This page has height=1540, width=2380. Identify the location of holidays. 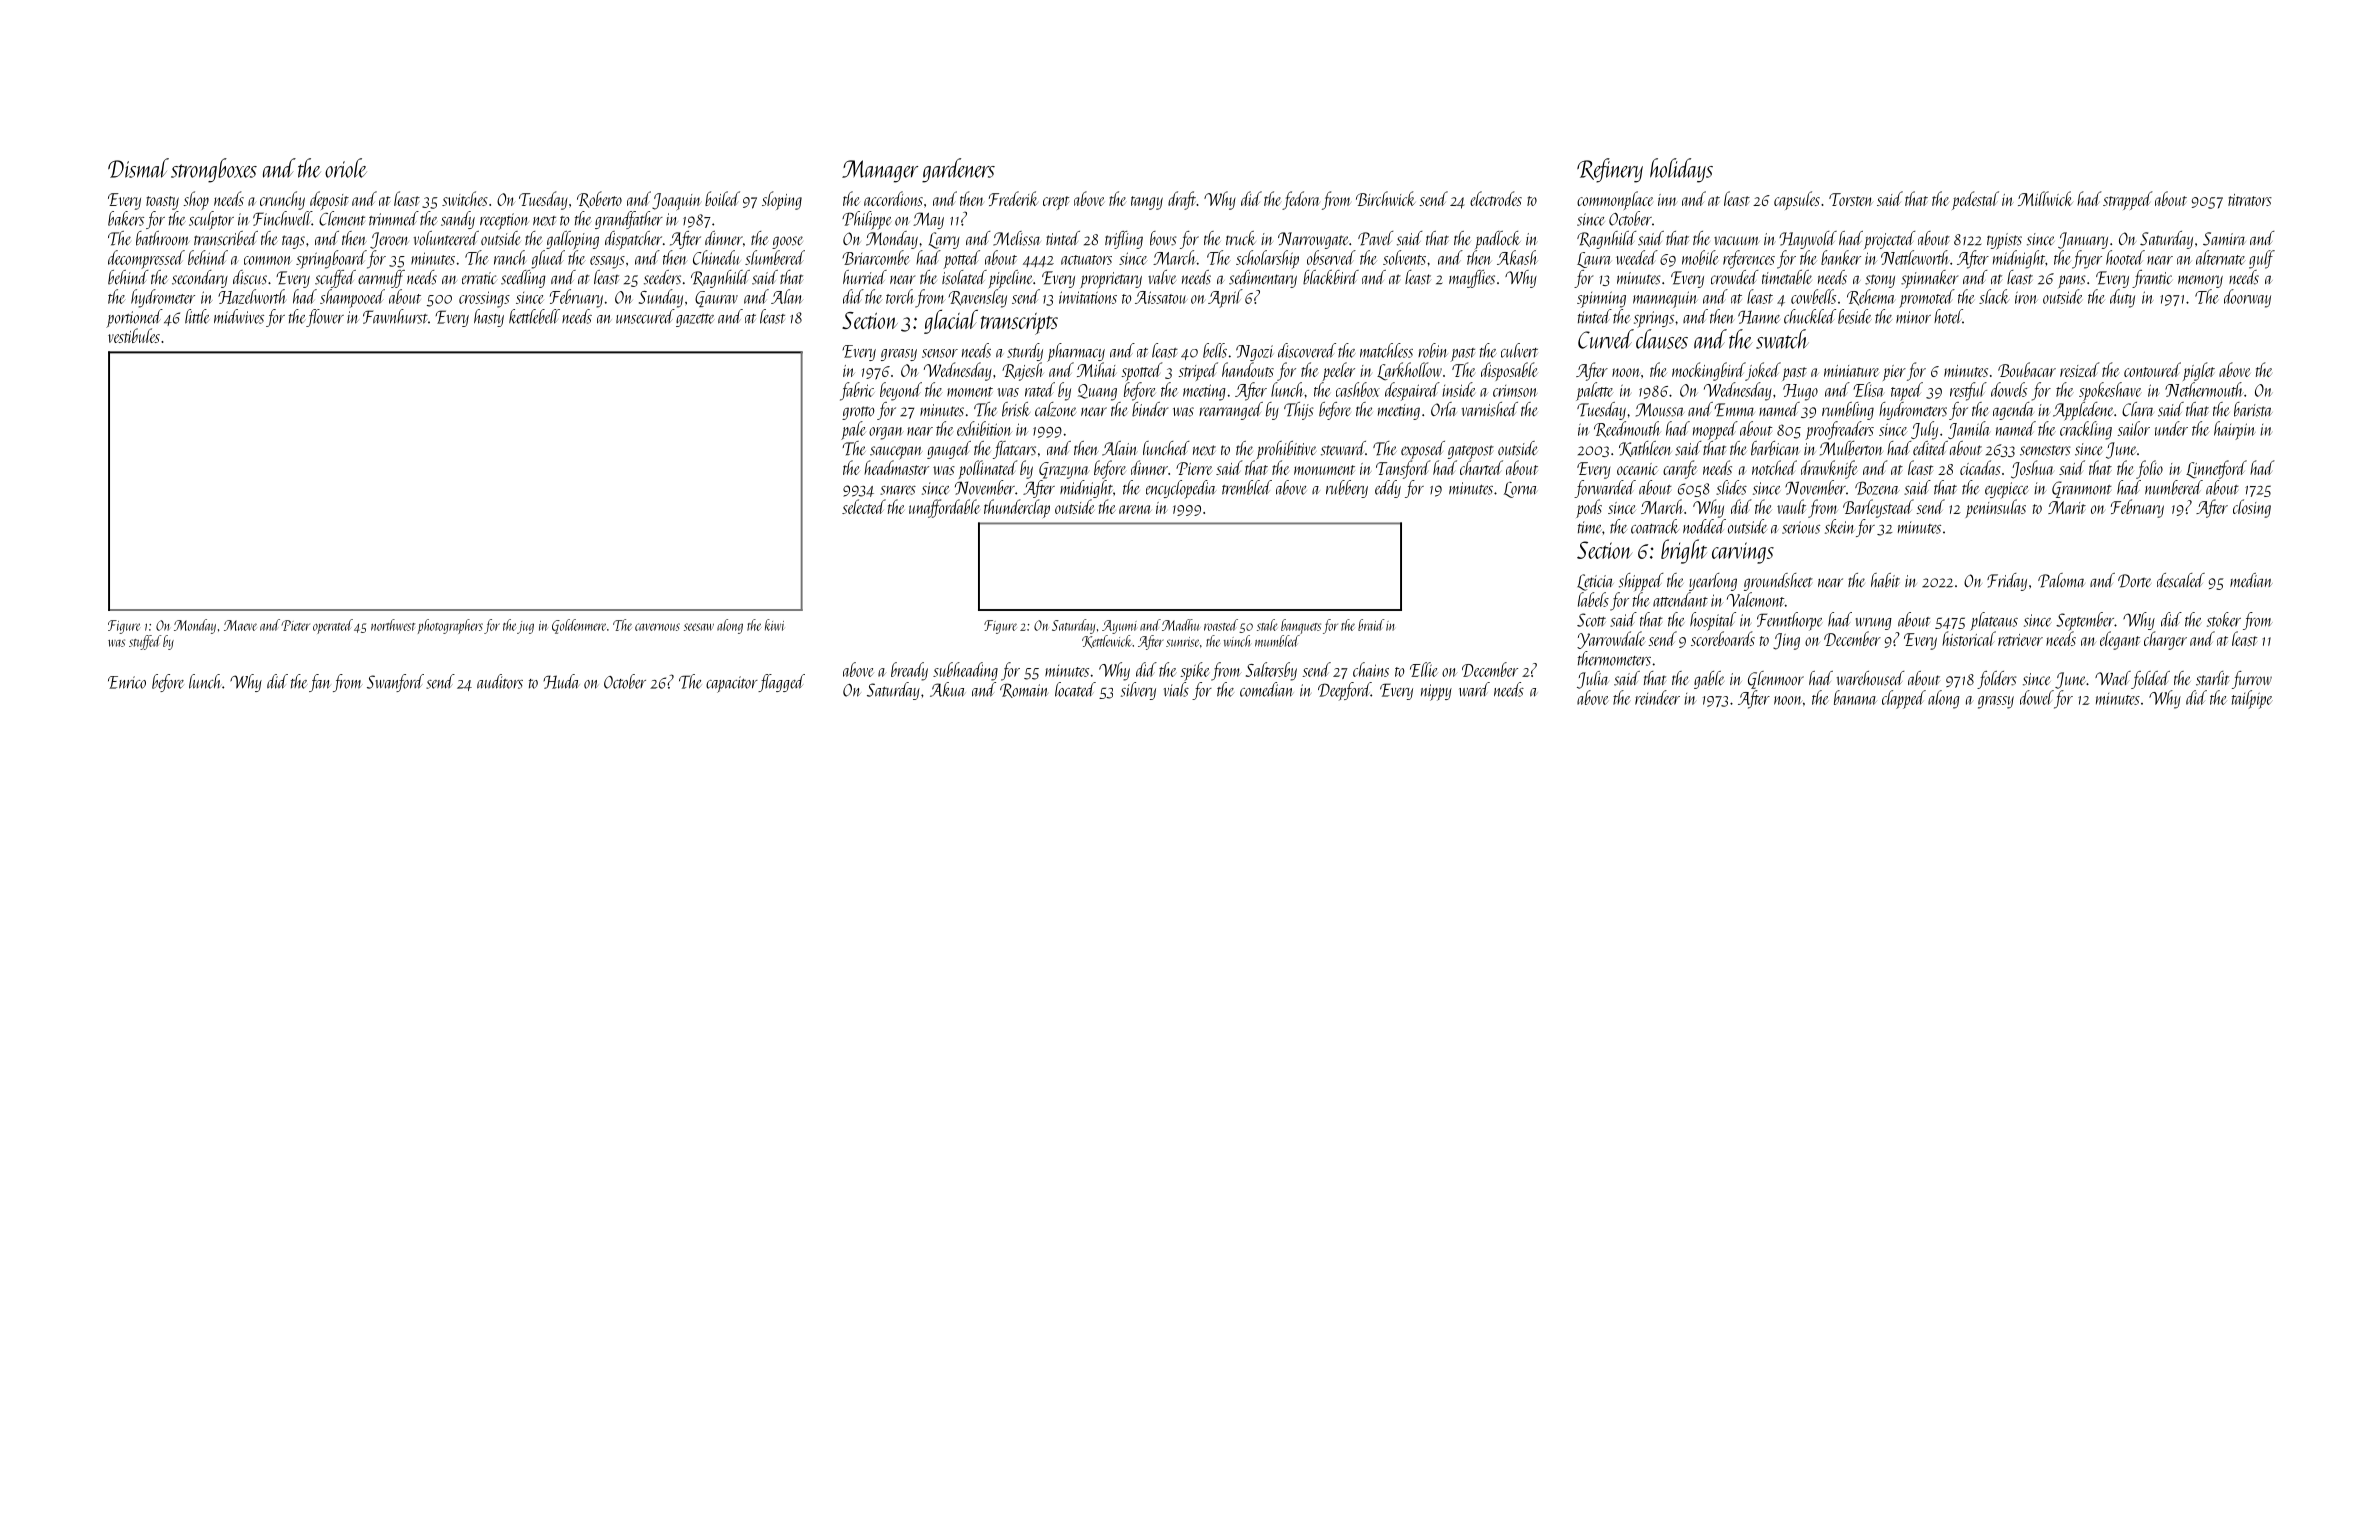
(1681, 170).
